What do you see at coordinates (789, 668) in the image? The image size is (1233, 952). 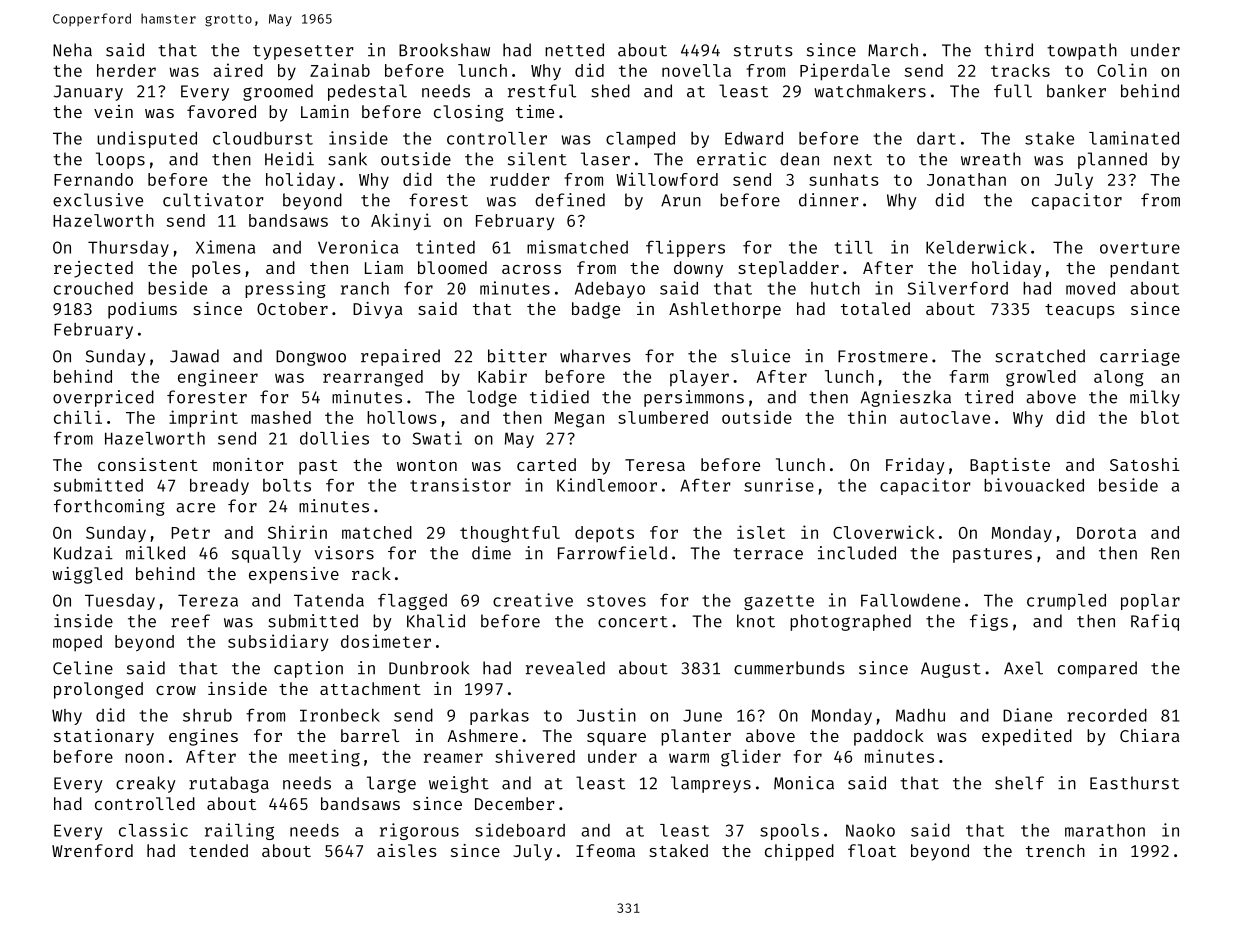 I see `cummerbunds` at bounding box center [789, 668].
